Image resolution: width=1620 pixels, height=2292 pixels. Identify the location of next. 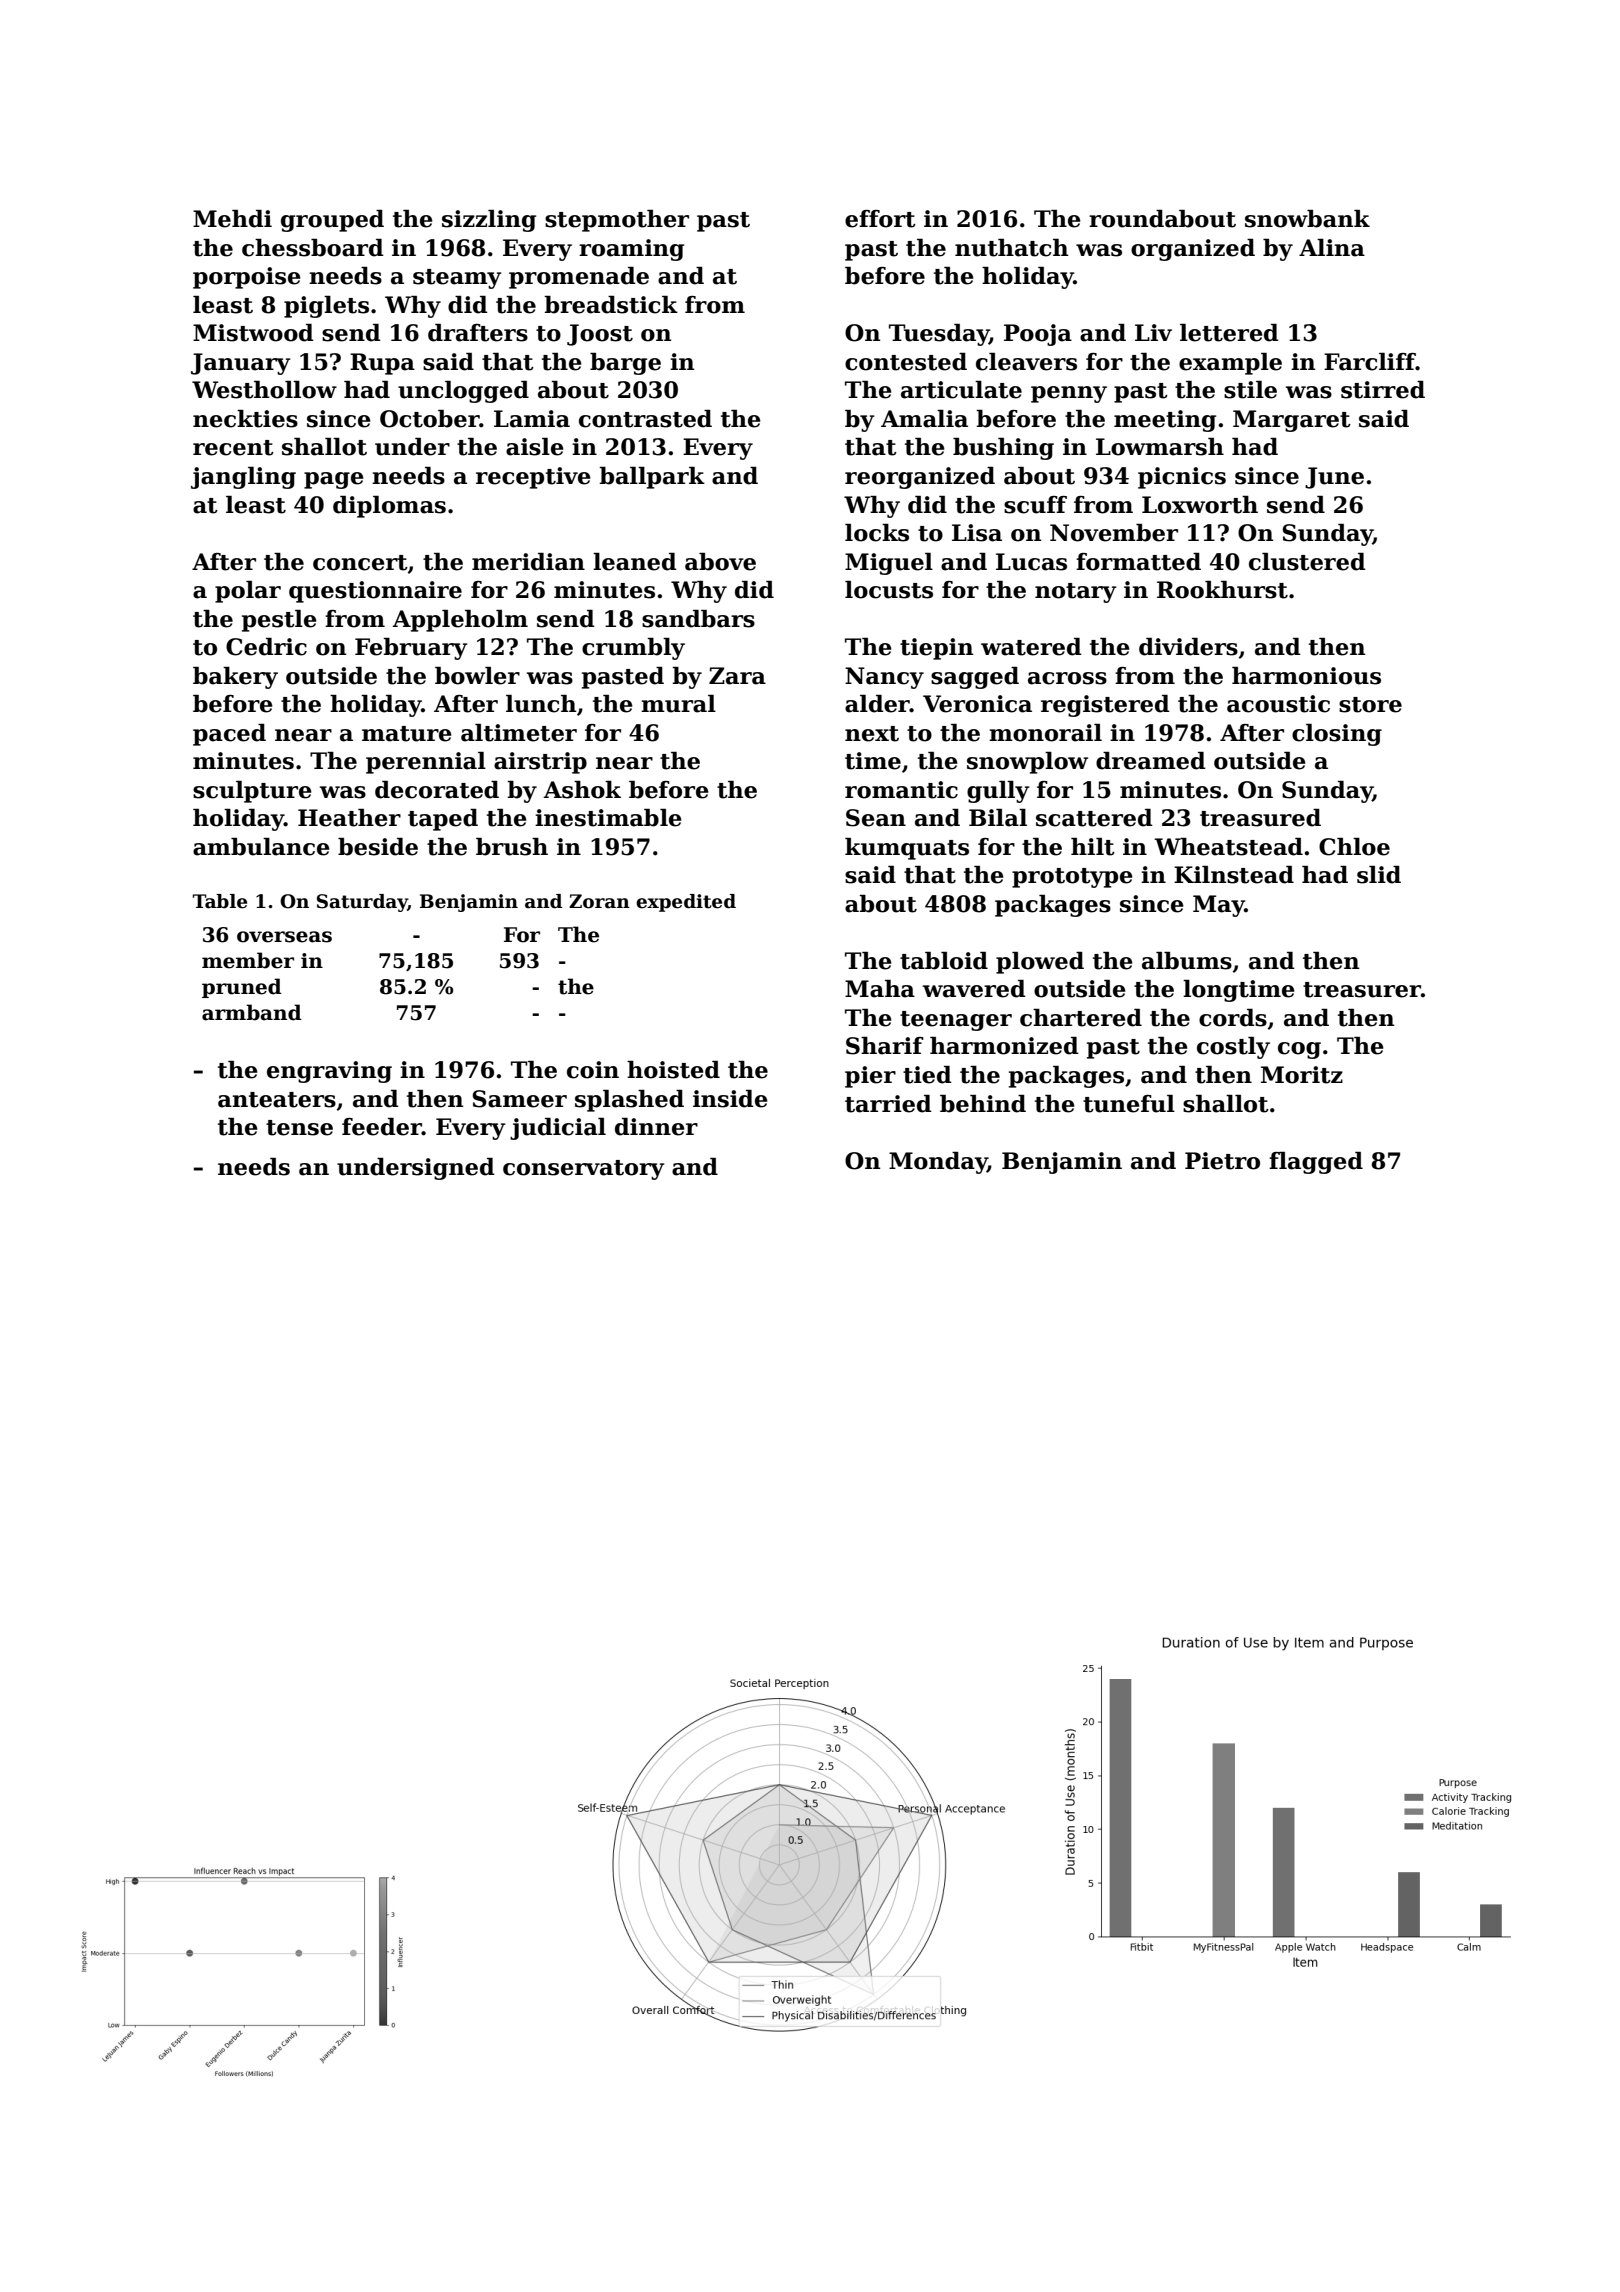
(872, 734).
